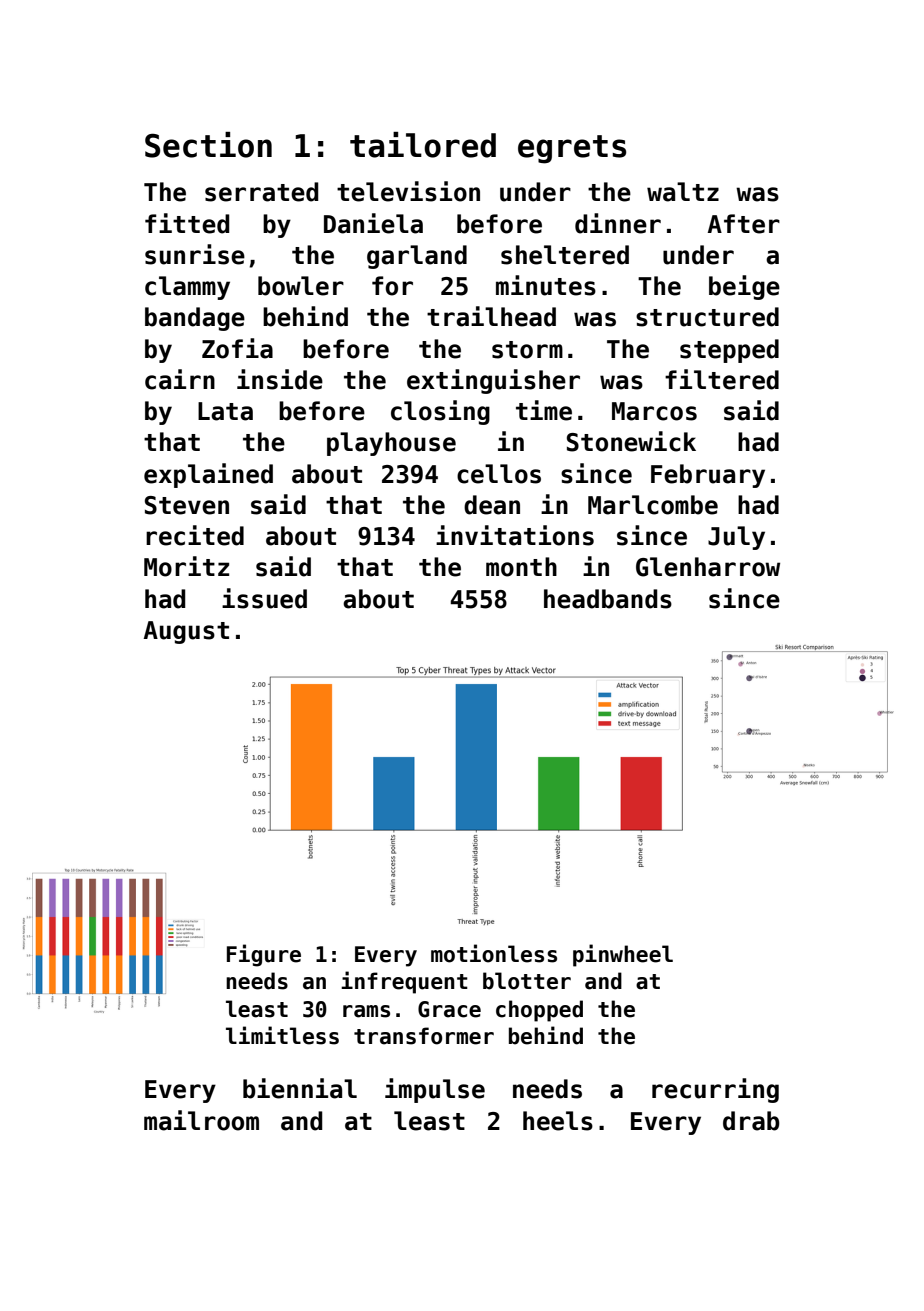 The width and height of the document is (924, 1311). I want to click on Glenharrow, so click(708, 567).
